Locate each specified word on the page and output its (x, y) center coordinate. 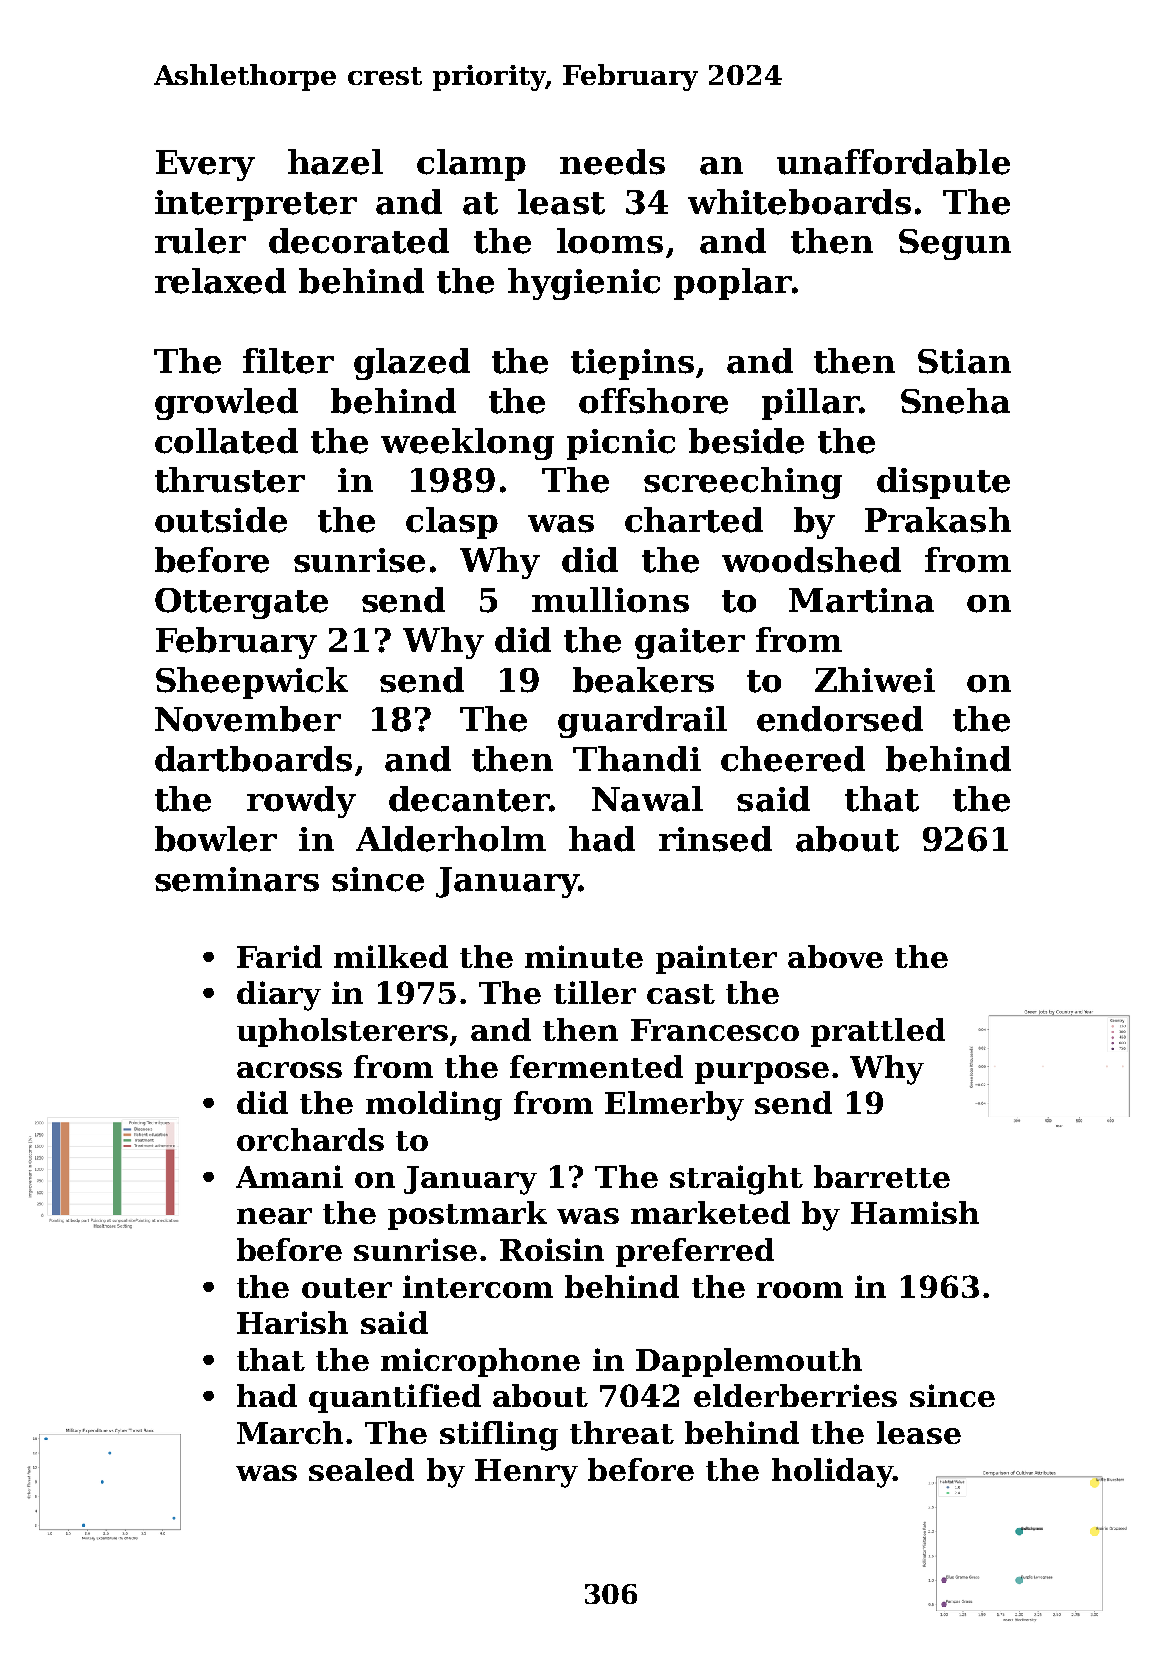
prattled (878, 1032)
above (835, 956)
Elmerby (674, 1106)
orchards (310, 1139)
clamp (471, 165)
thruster (230, 480)
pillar (810, 404)
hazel (335, 162)
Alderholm (451, 839)
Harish (292, 1322)
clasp (452, 523)
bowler (216, 839)
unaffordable (893, 162)
